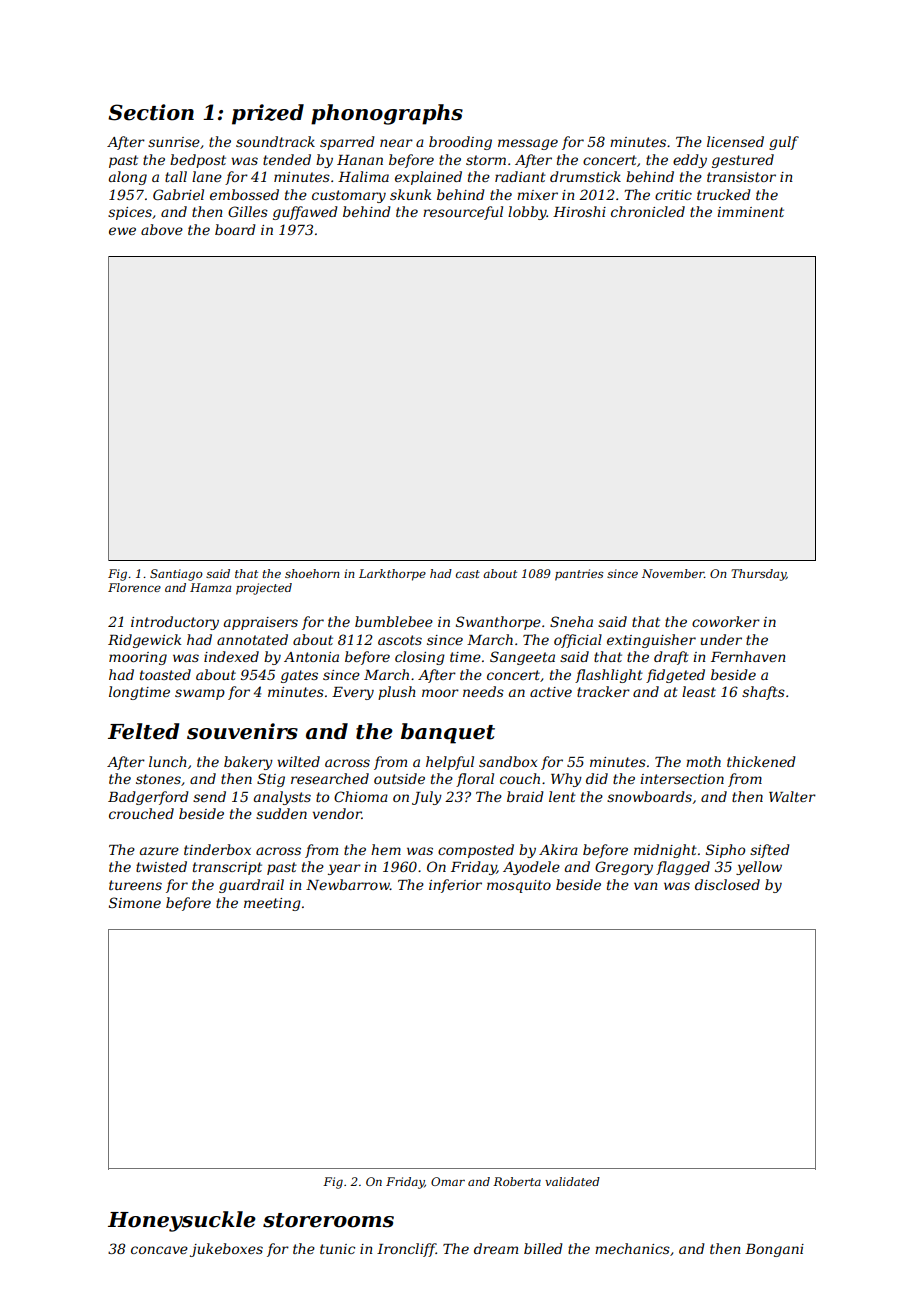 The image size is (924, 1308). I want to click on radiant, so click(520, 176).
